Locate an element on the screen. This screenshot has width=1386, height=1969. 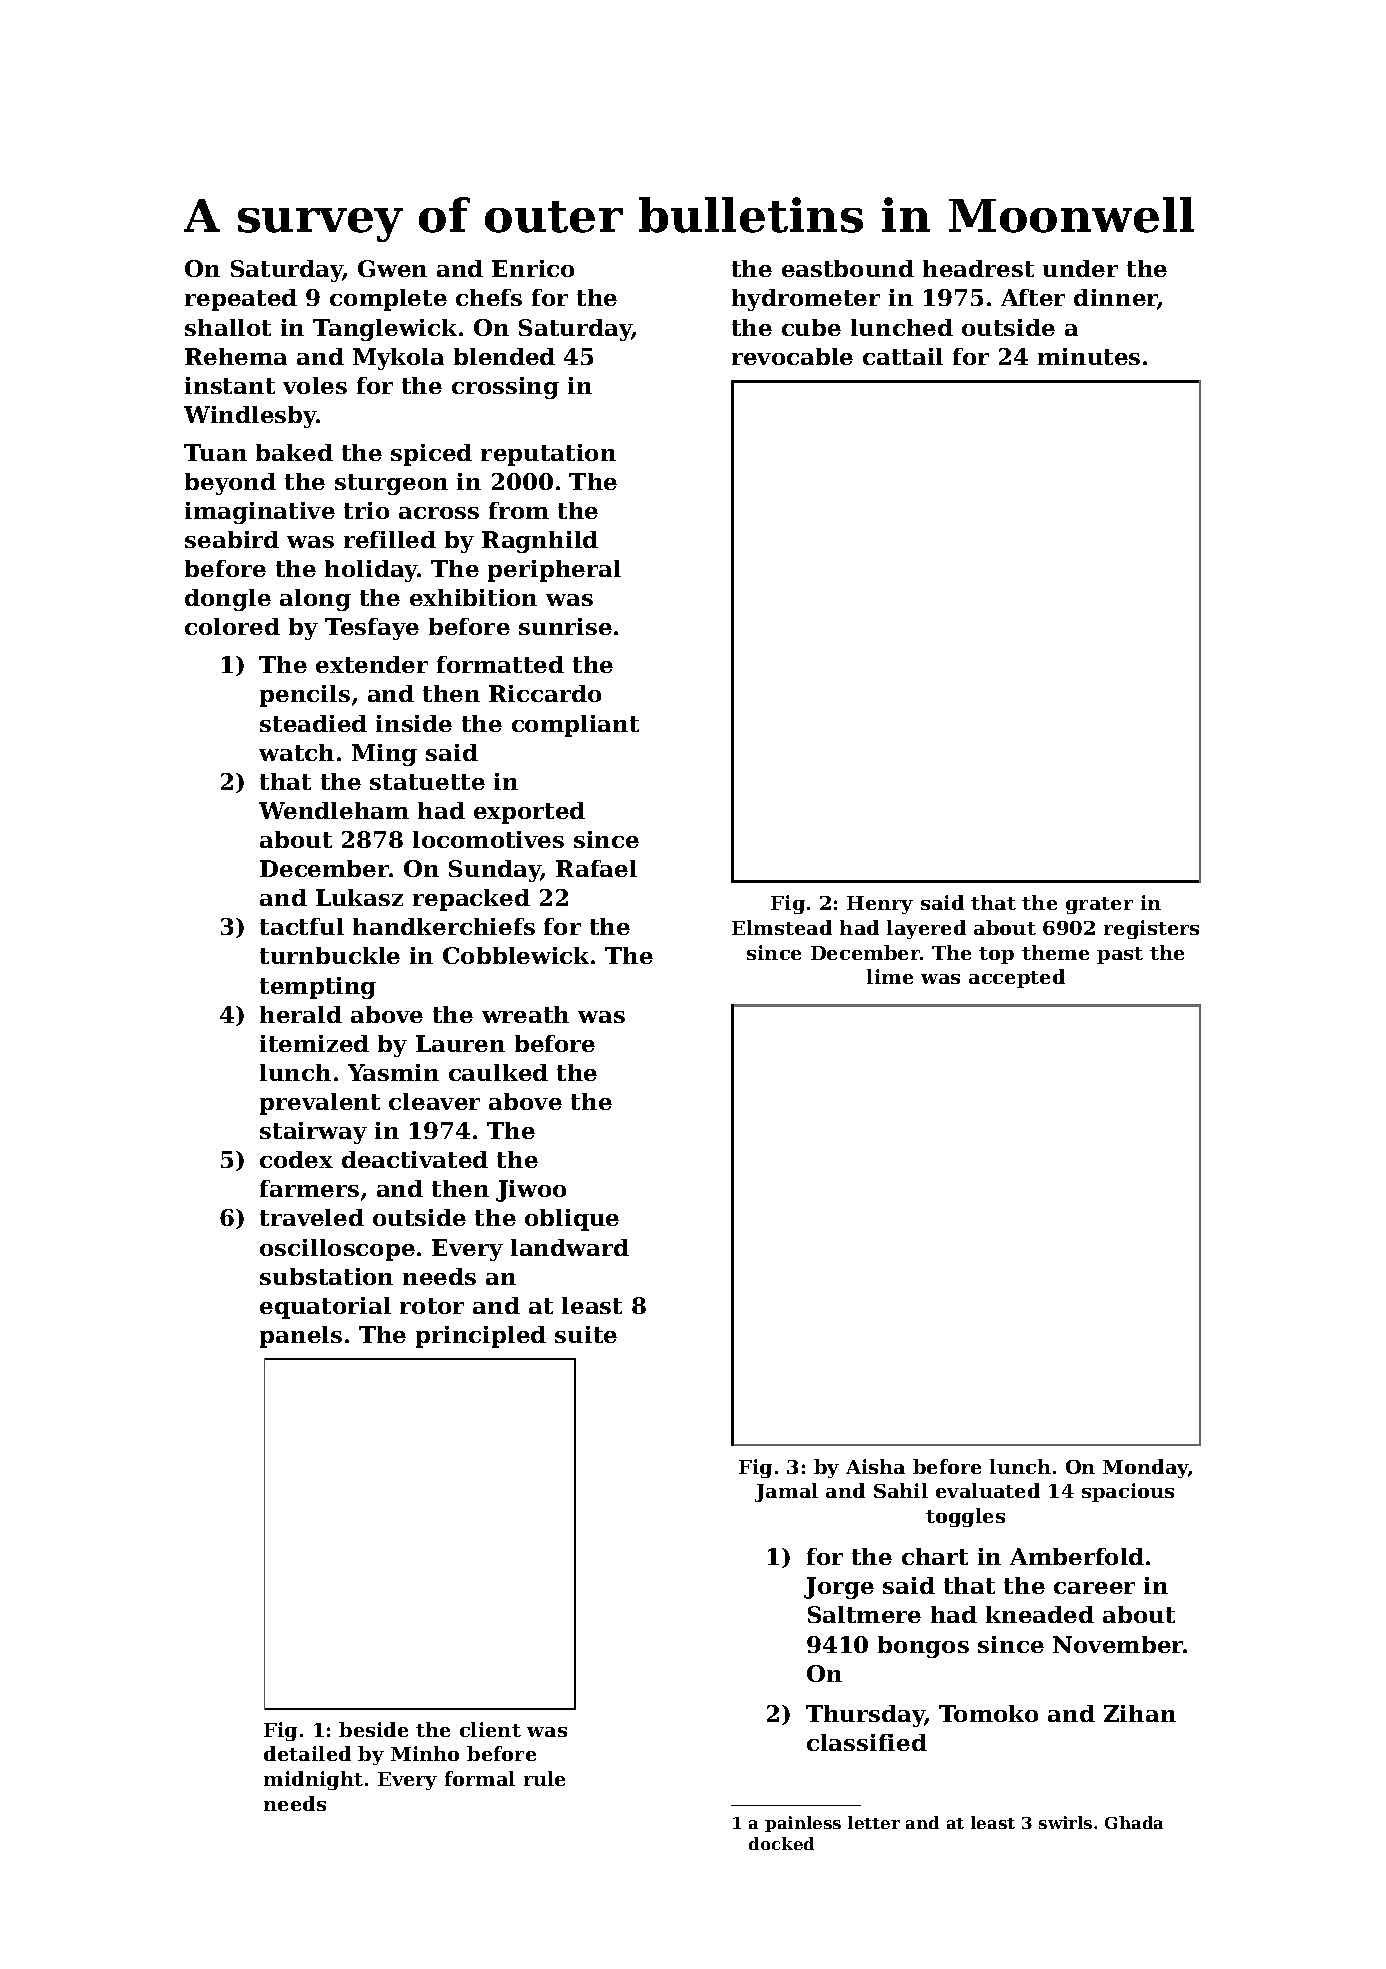
swirls is located at coordinates (1065, 1822).
